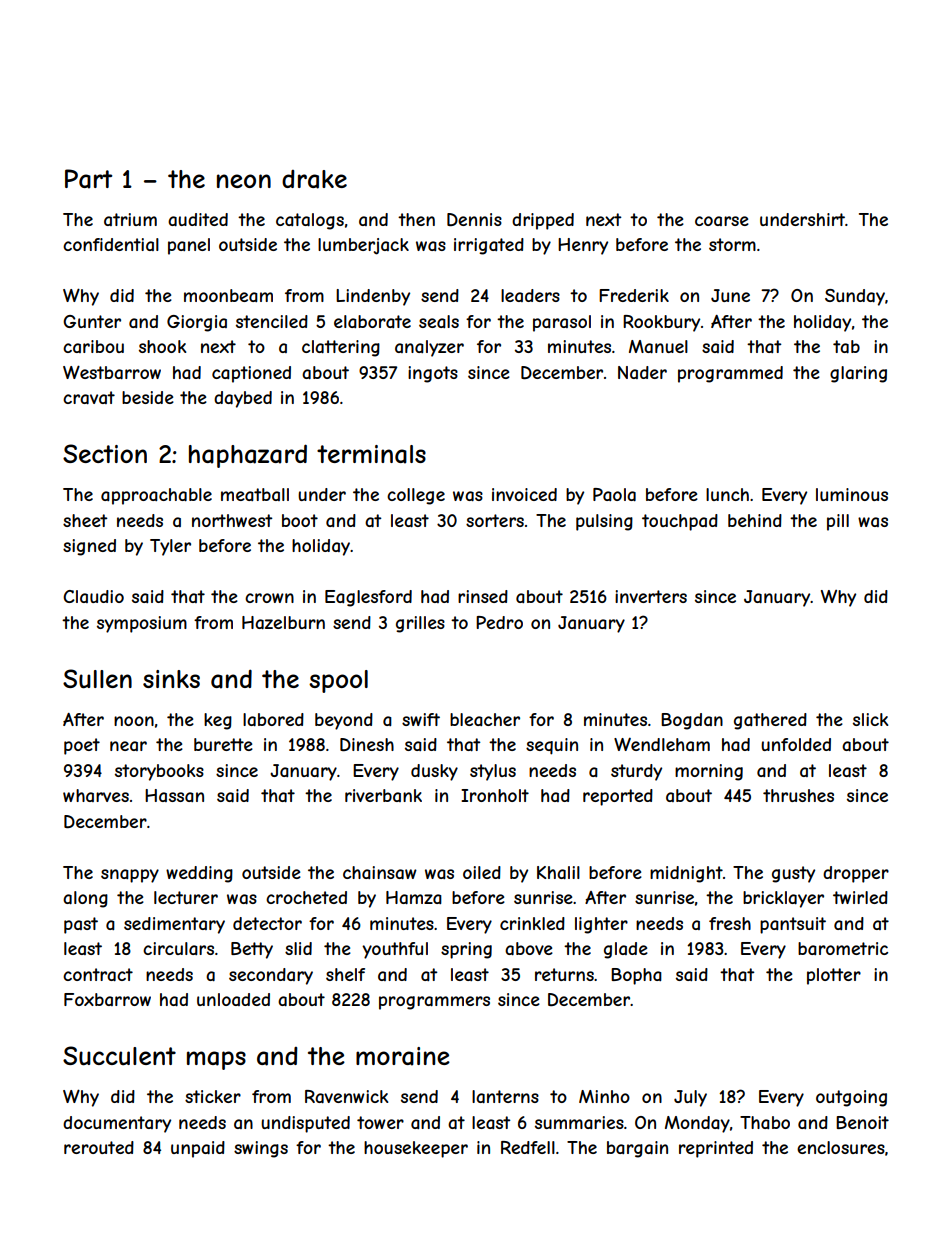 The width and height of the screenshot is (952, 1233). What do you see at coordinates (403, 1056) in the screenshot?
I see `moraine` at bounding box center [403, 1056].
